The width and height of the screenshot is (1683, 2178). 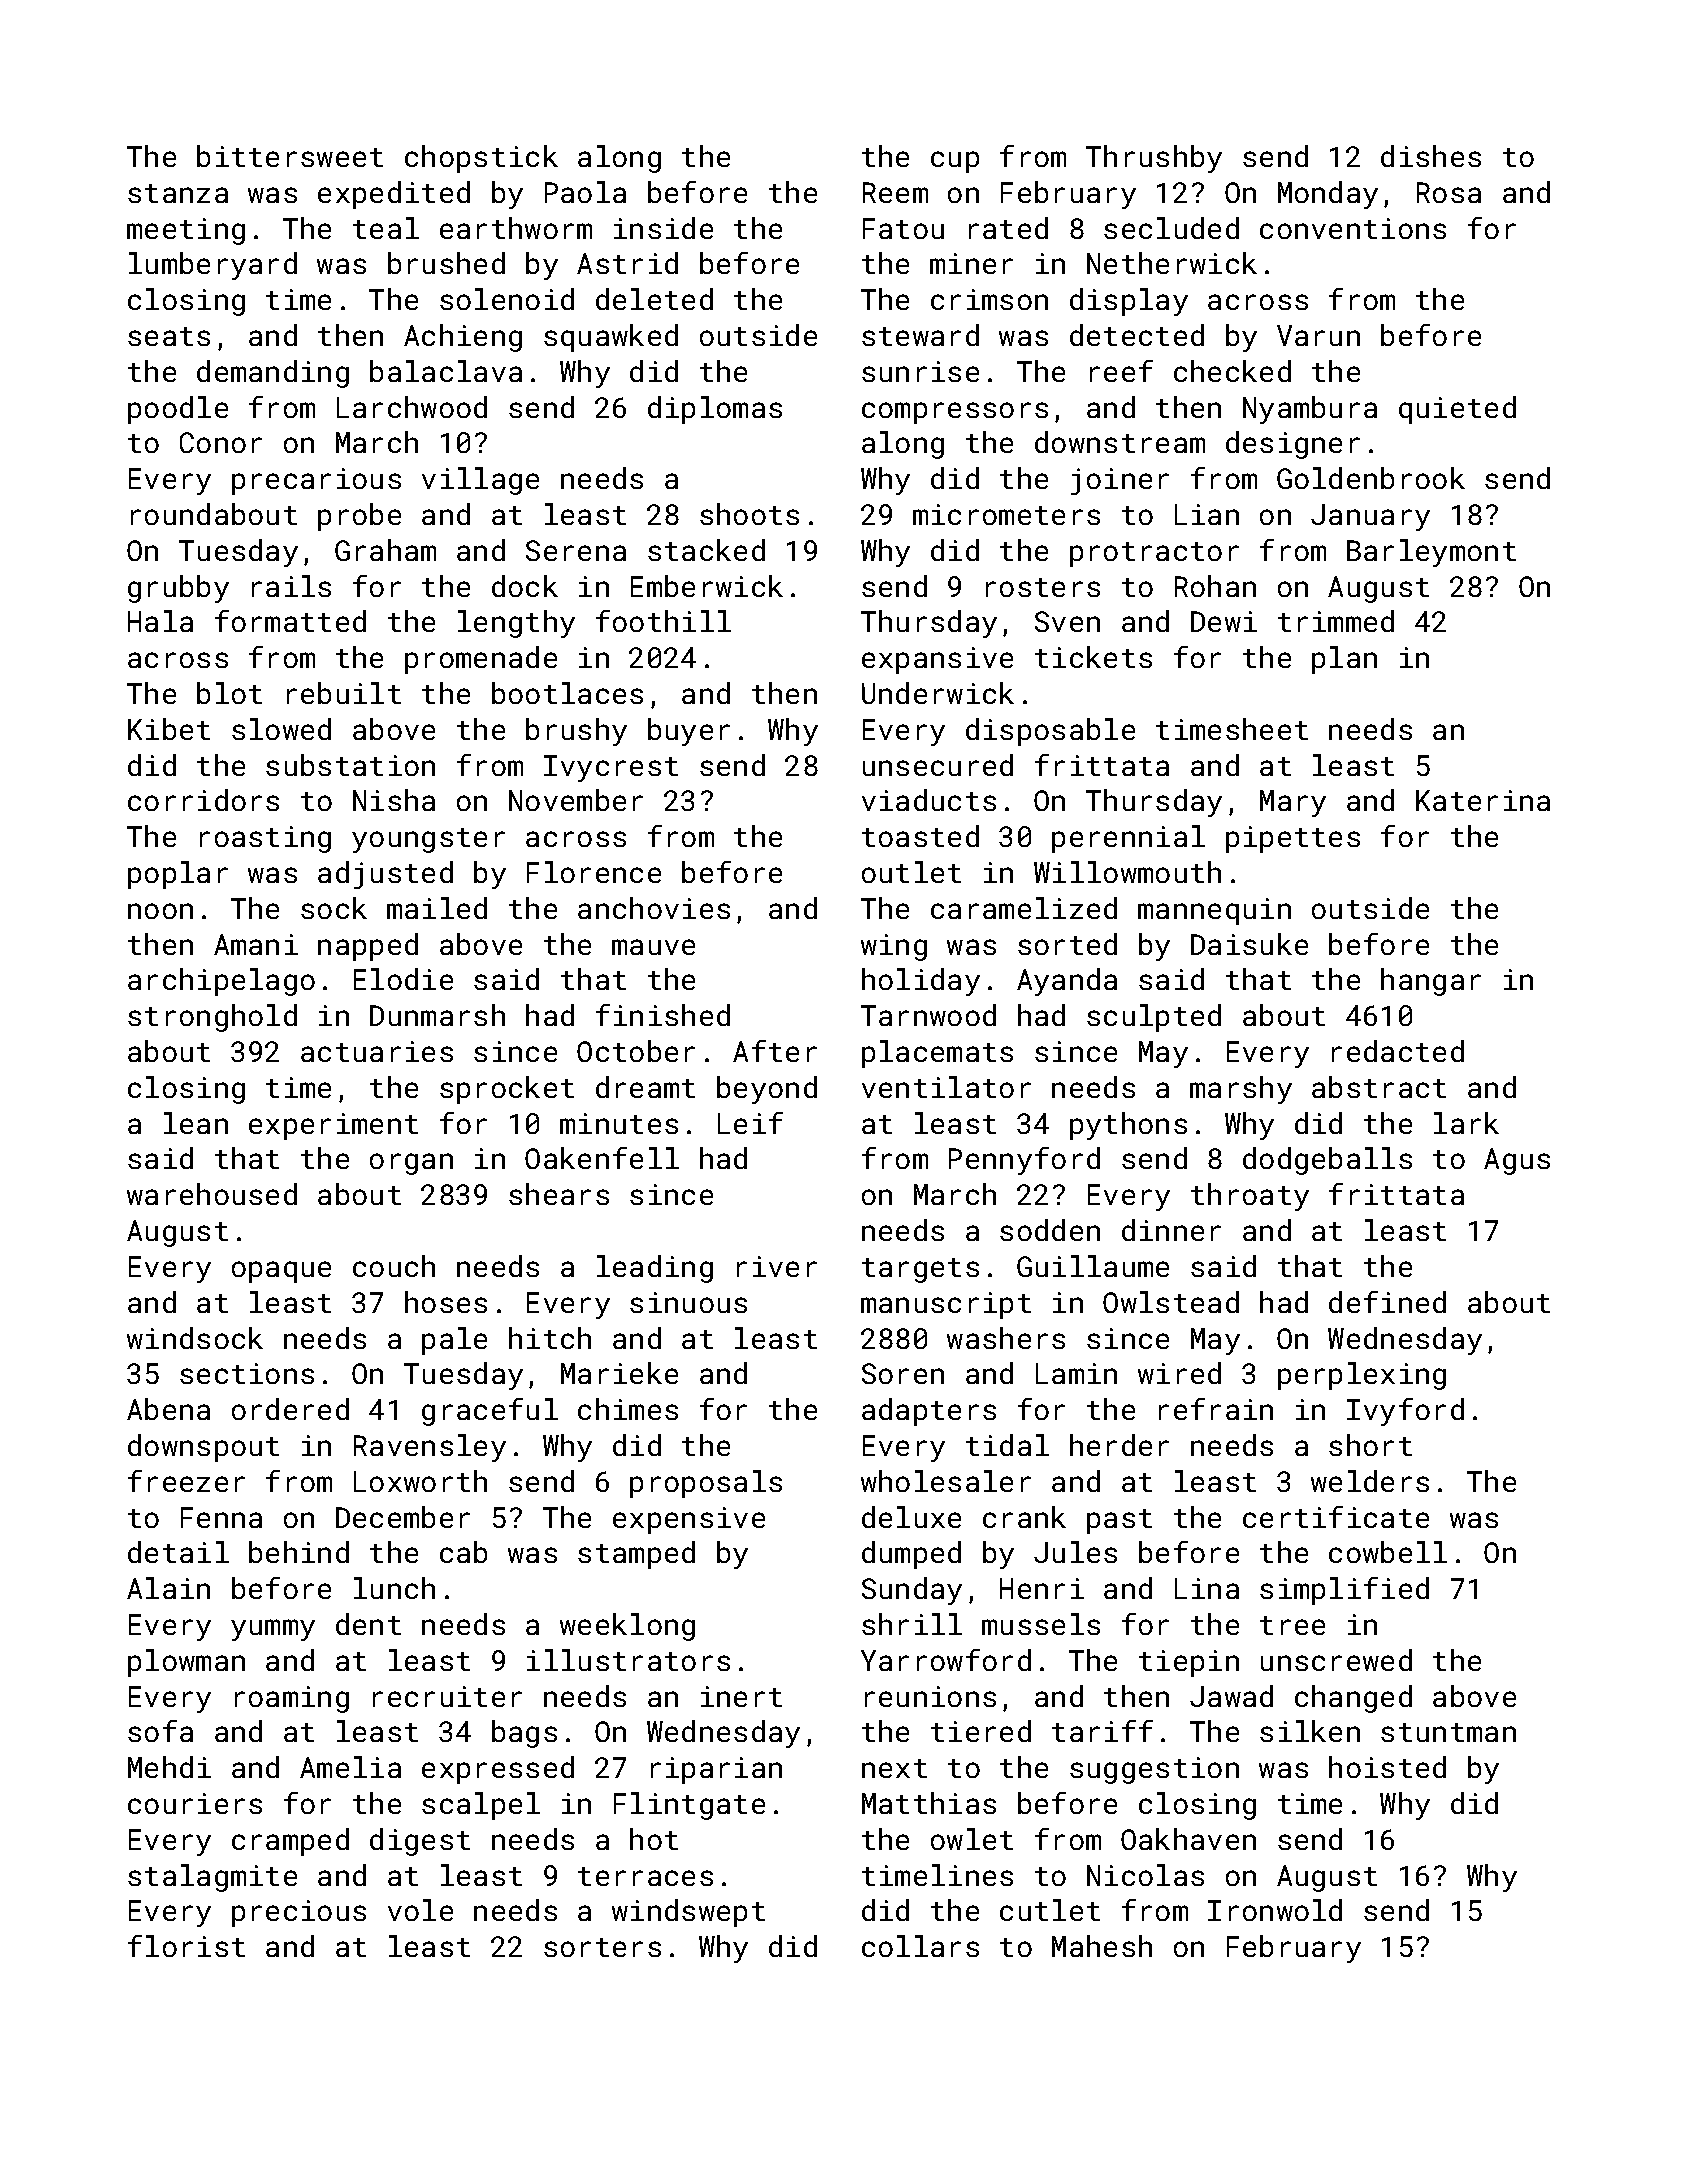 What do you see at coordinates (196, 1123) in the screenshot?
I see `lean` at bounding box center [196, 1123].
